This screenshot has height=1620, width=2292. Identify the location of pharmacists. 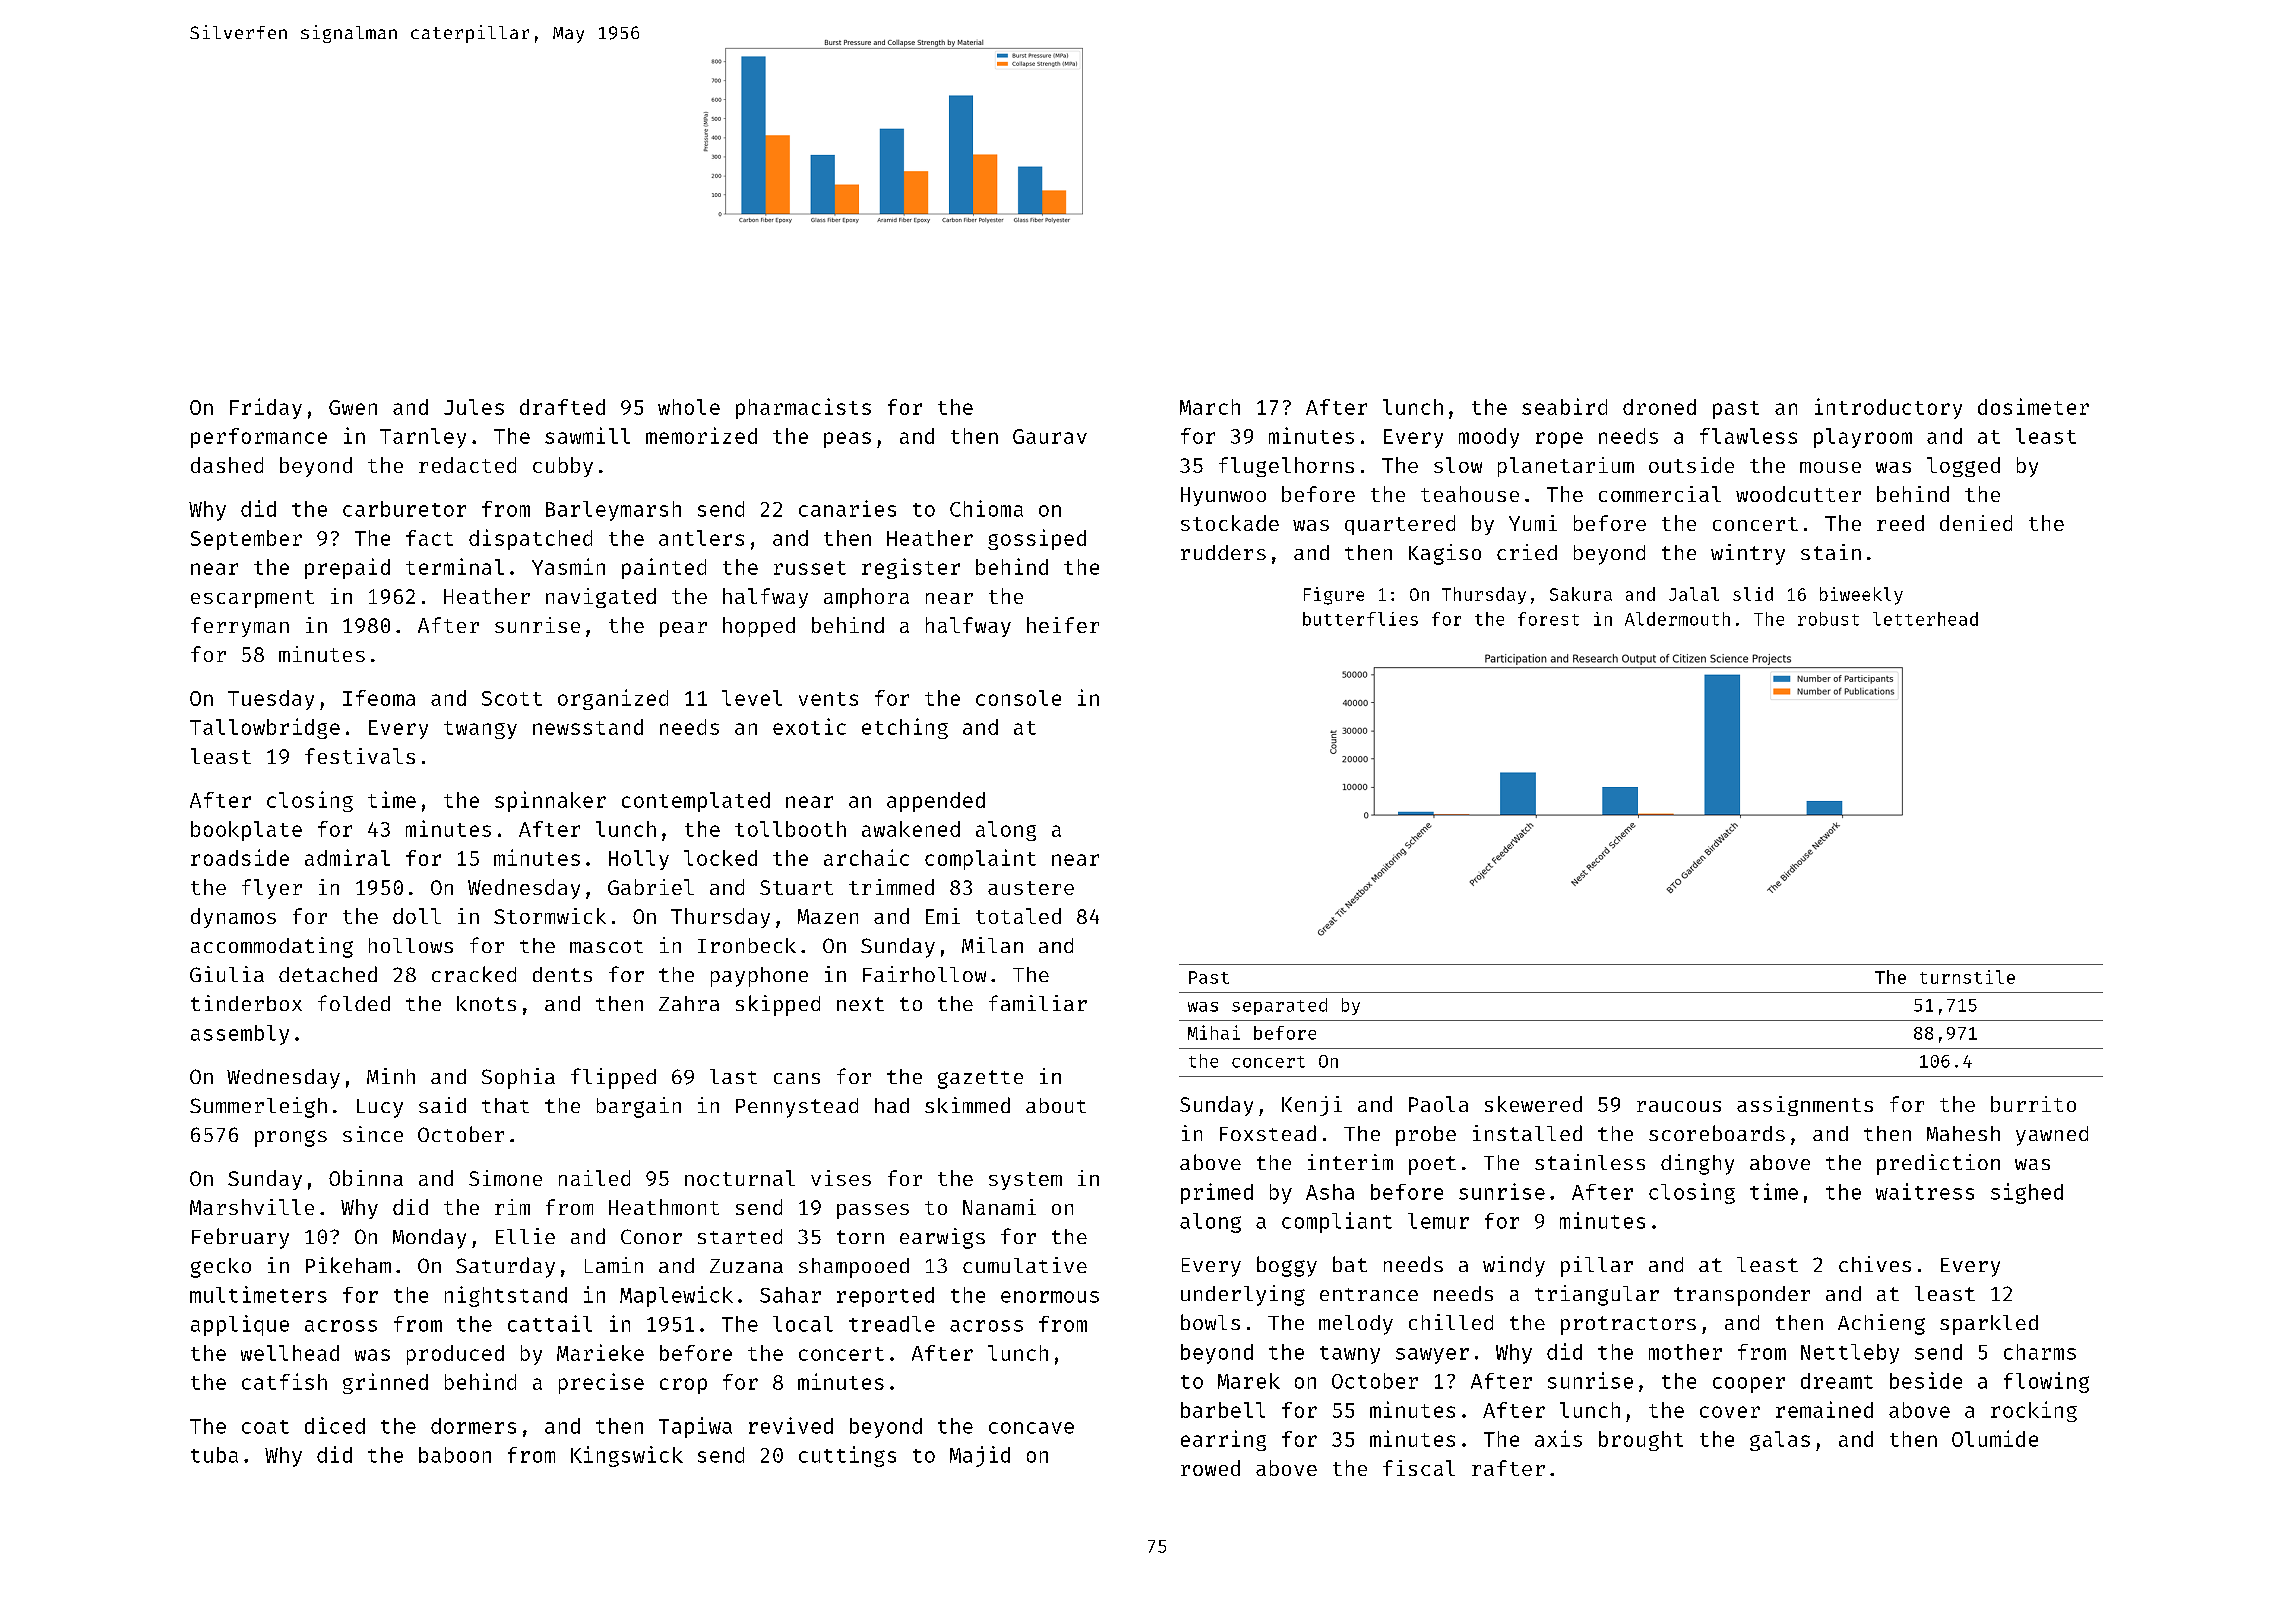
(803, 408).
